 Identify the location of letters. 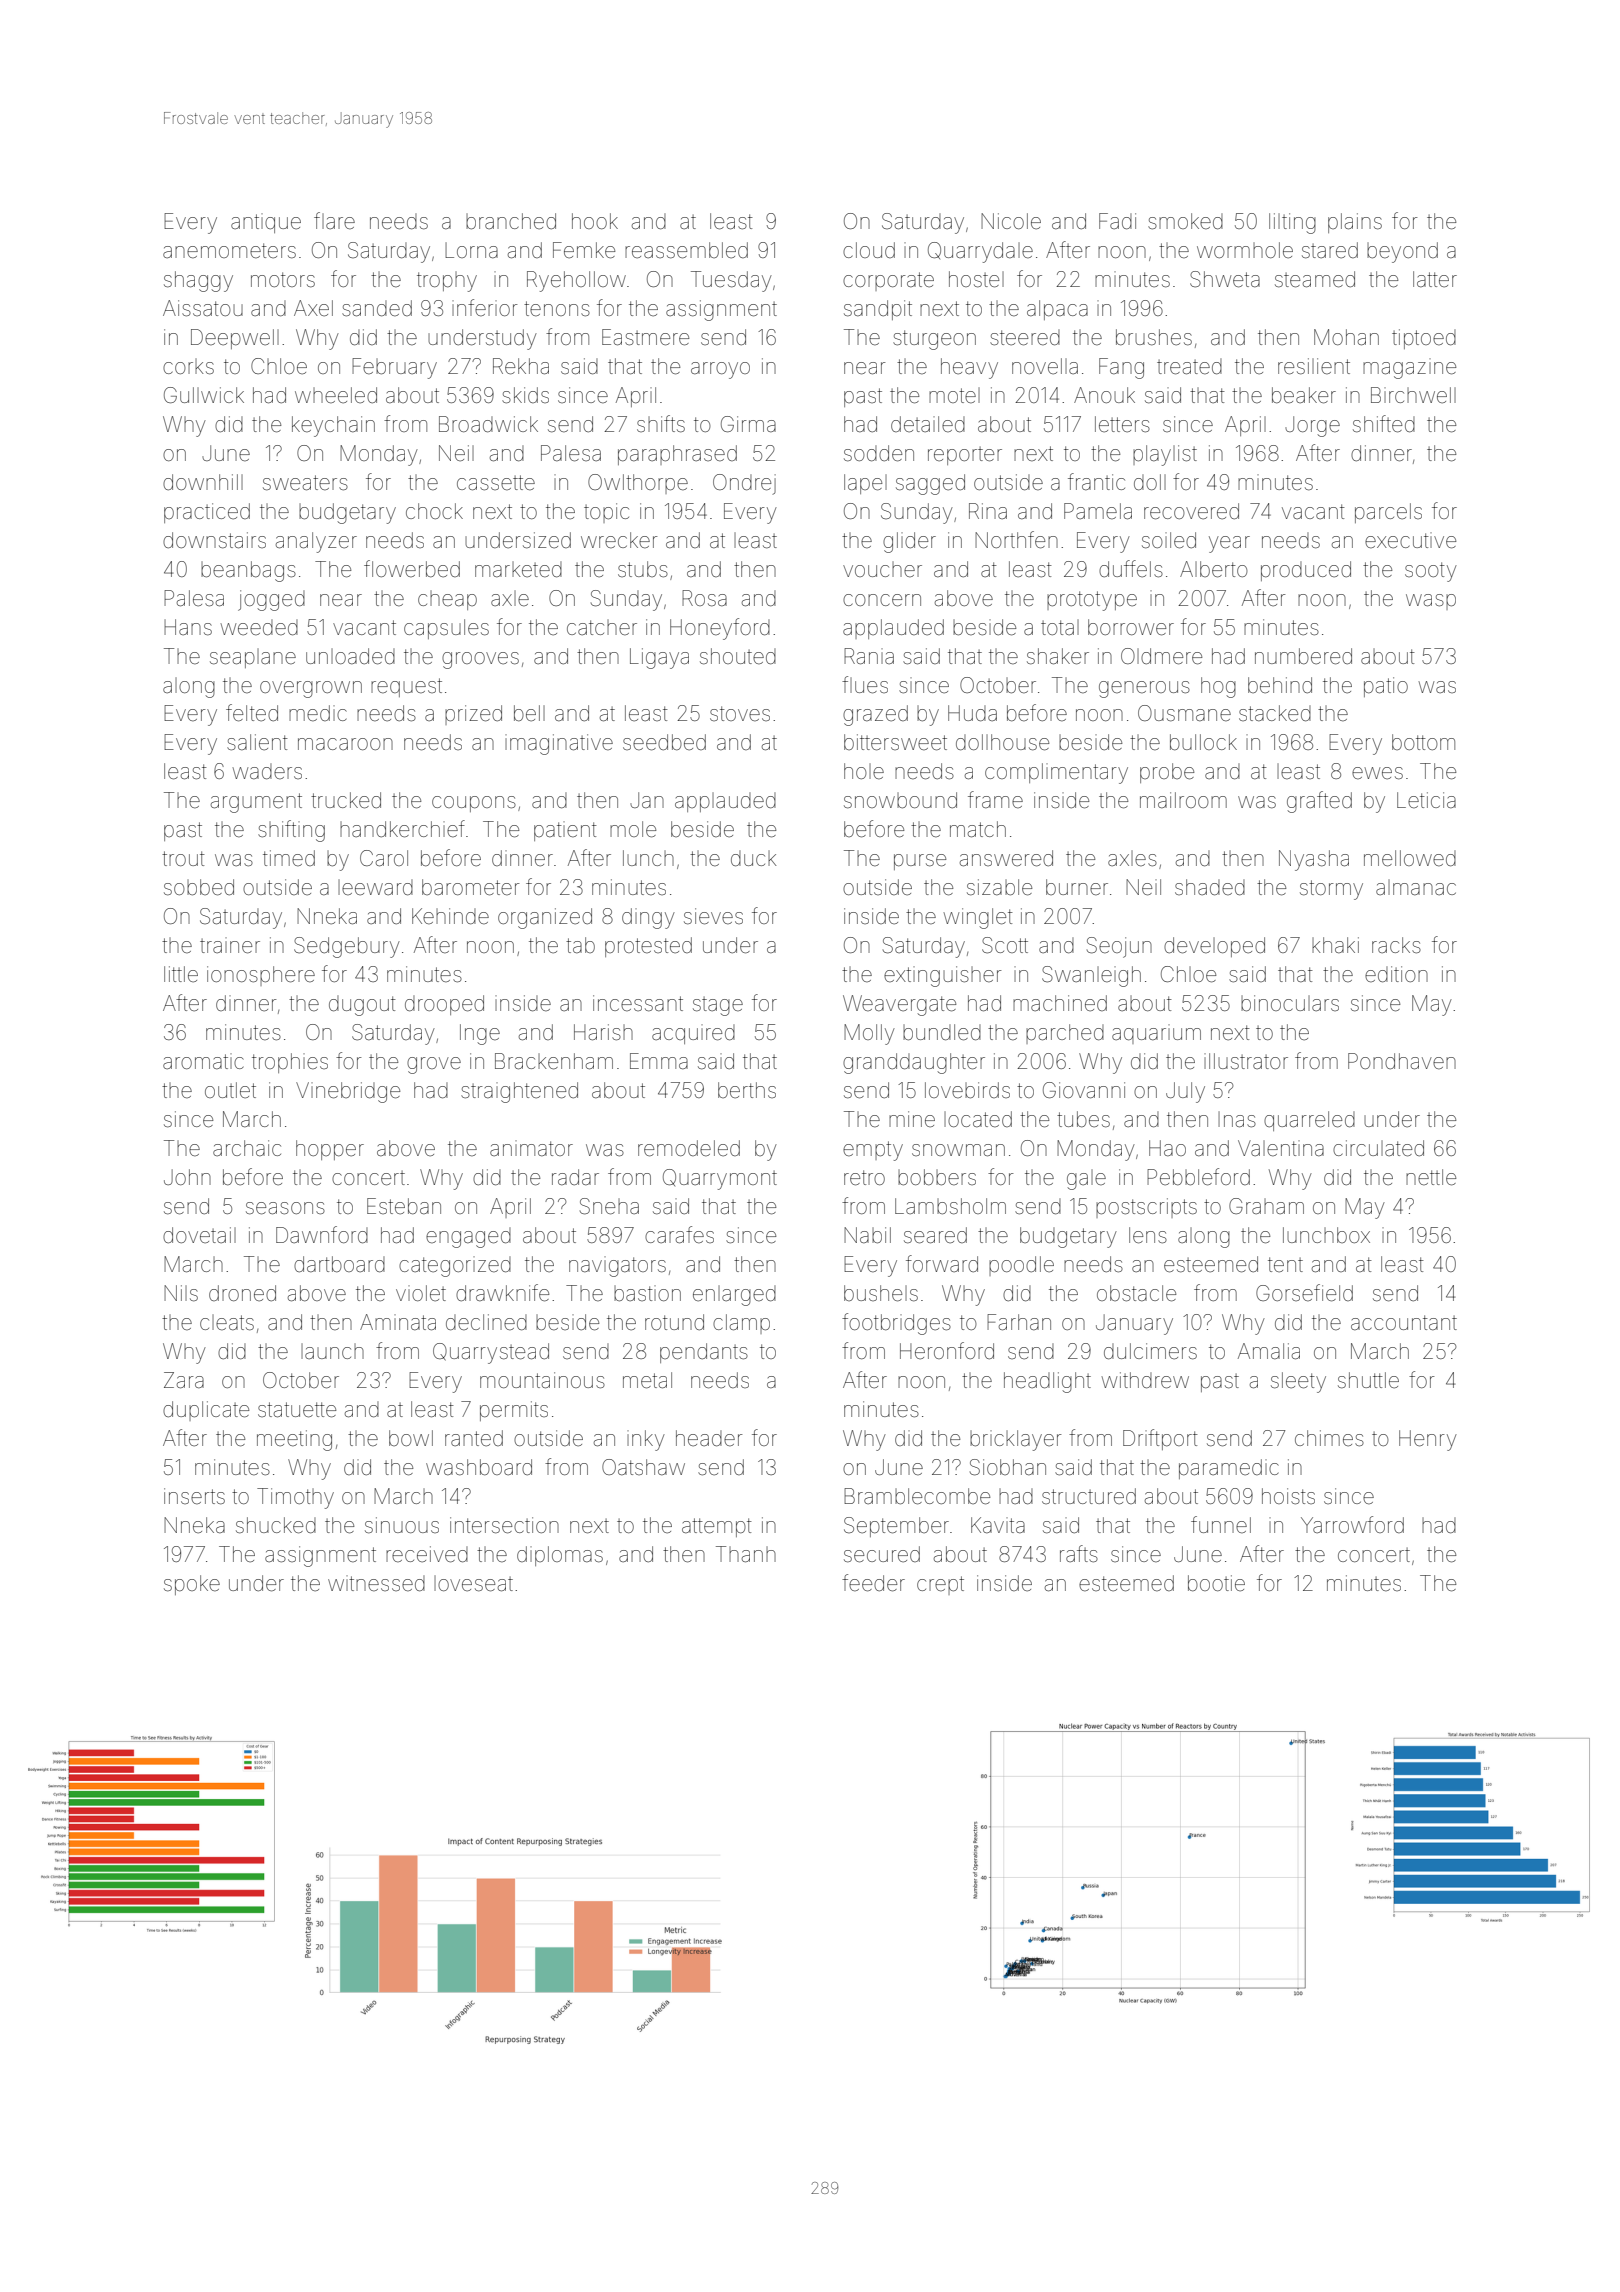
(1122, 424).
